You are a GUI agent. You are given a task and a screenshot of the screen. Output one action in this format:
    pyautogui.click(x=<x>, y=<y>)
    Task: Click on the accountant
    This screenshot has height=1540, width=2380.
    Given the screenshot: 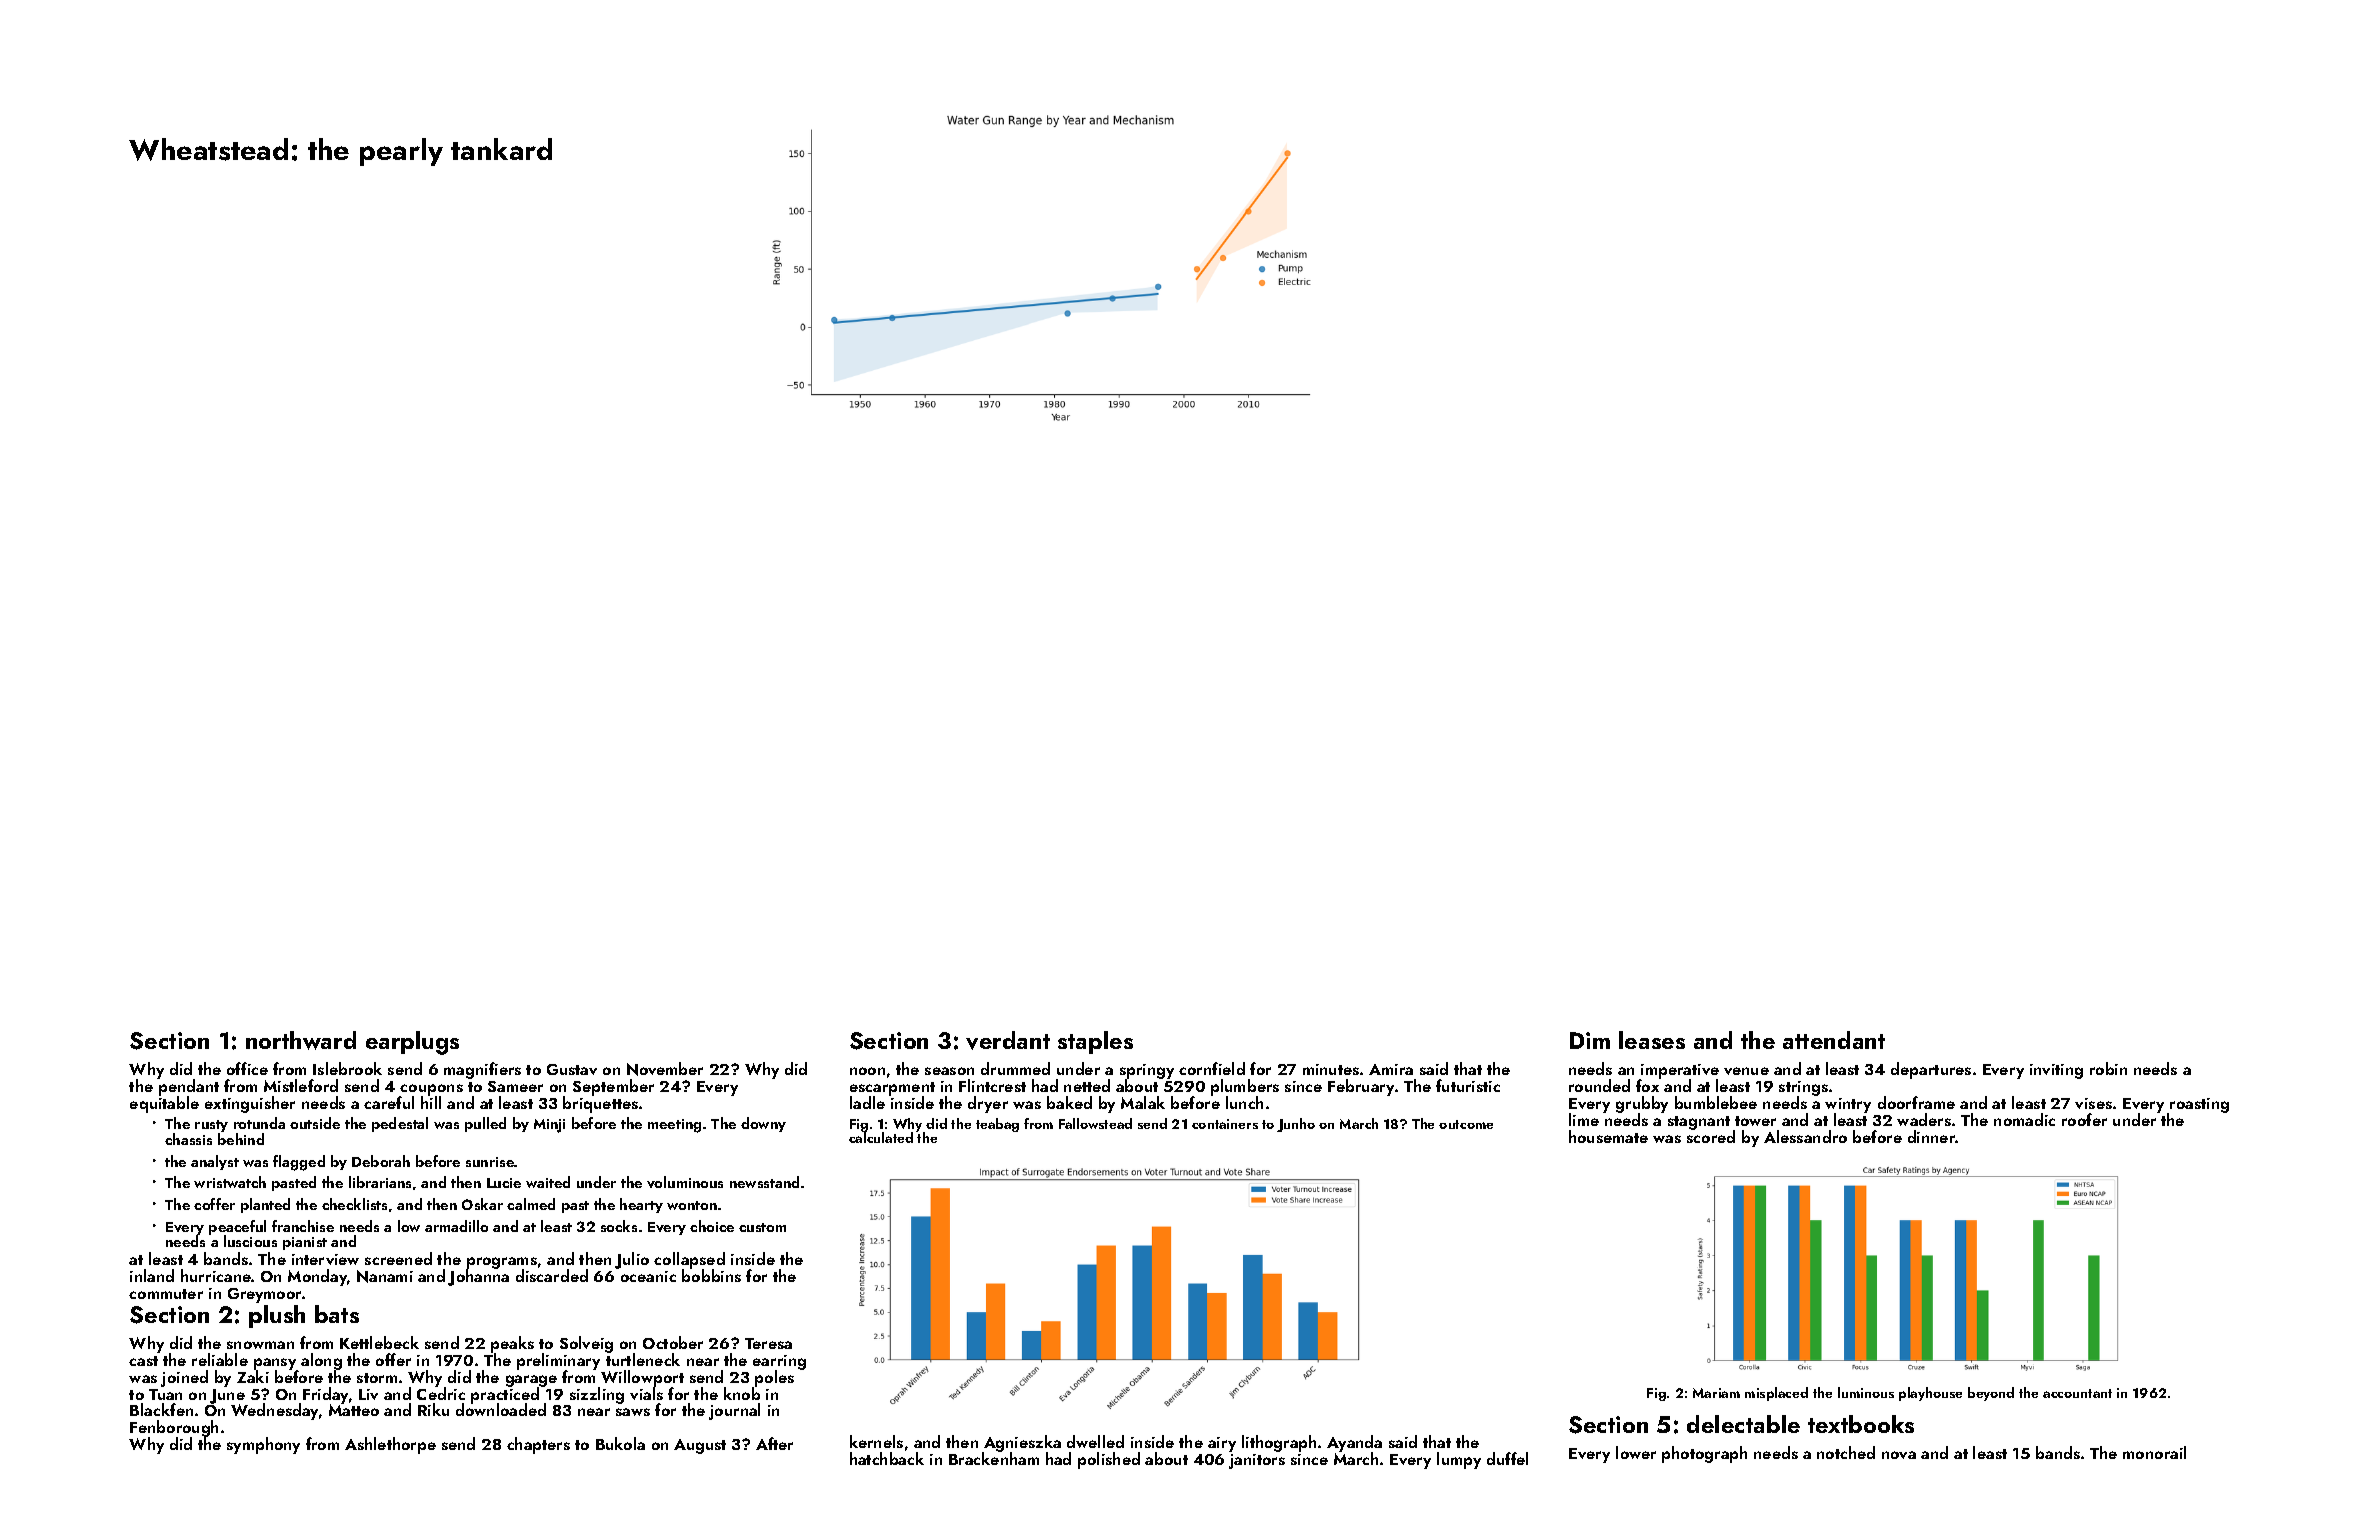 What is the action you would take?
    pyautogui.click(x=2077, y=1393)
